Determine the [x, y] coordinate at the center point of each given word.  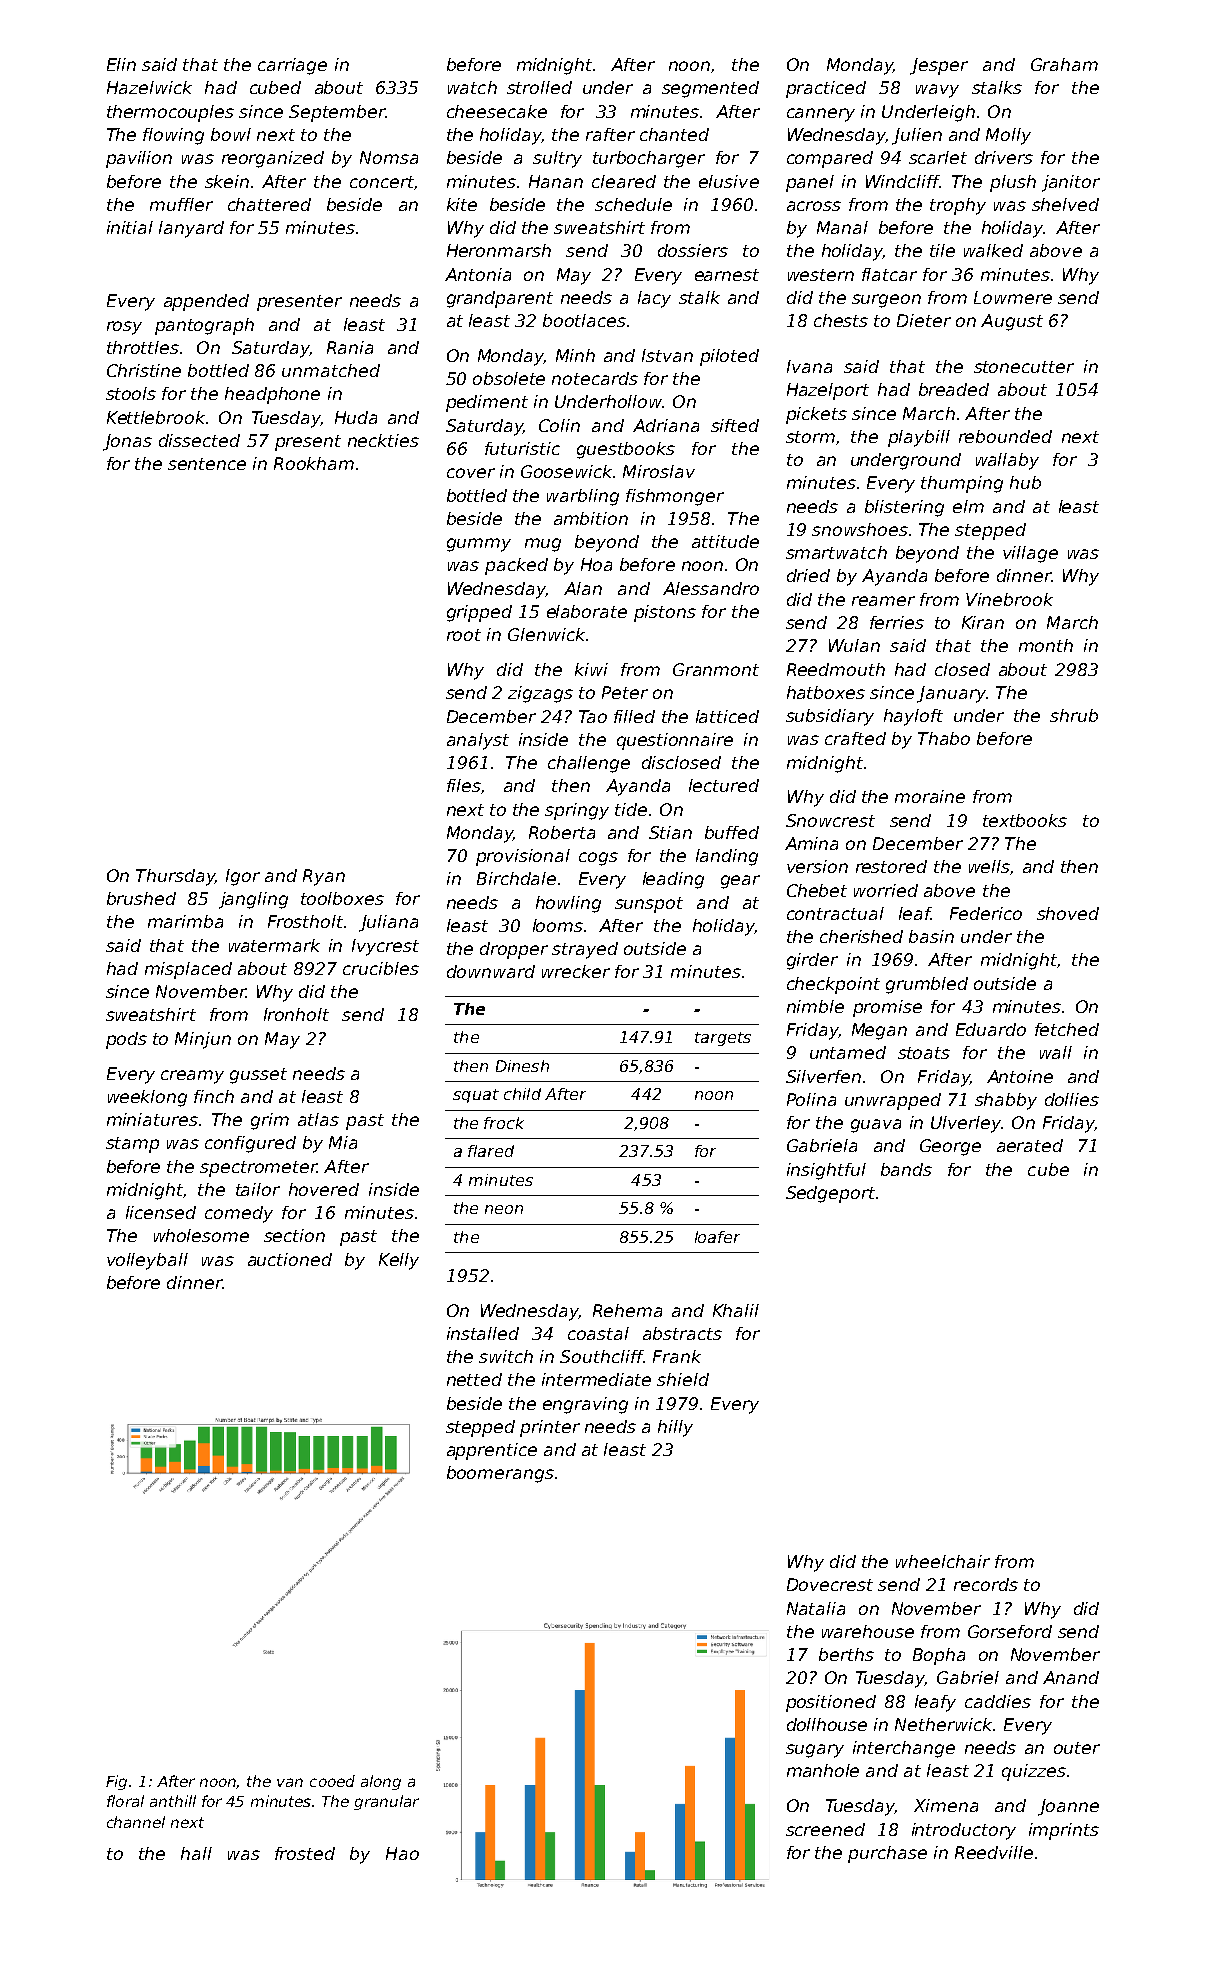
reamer [883, 601]
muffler [181, 204]
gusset [258, 1076]
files [464, 785]
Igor [243, 877]
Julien [917, 136]
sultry [557, 159]
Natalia [816, 1608]
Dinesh [522, 1066]
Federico [986, 913]
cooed [332, 1781]
